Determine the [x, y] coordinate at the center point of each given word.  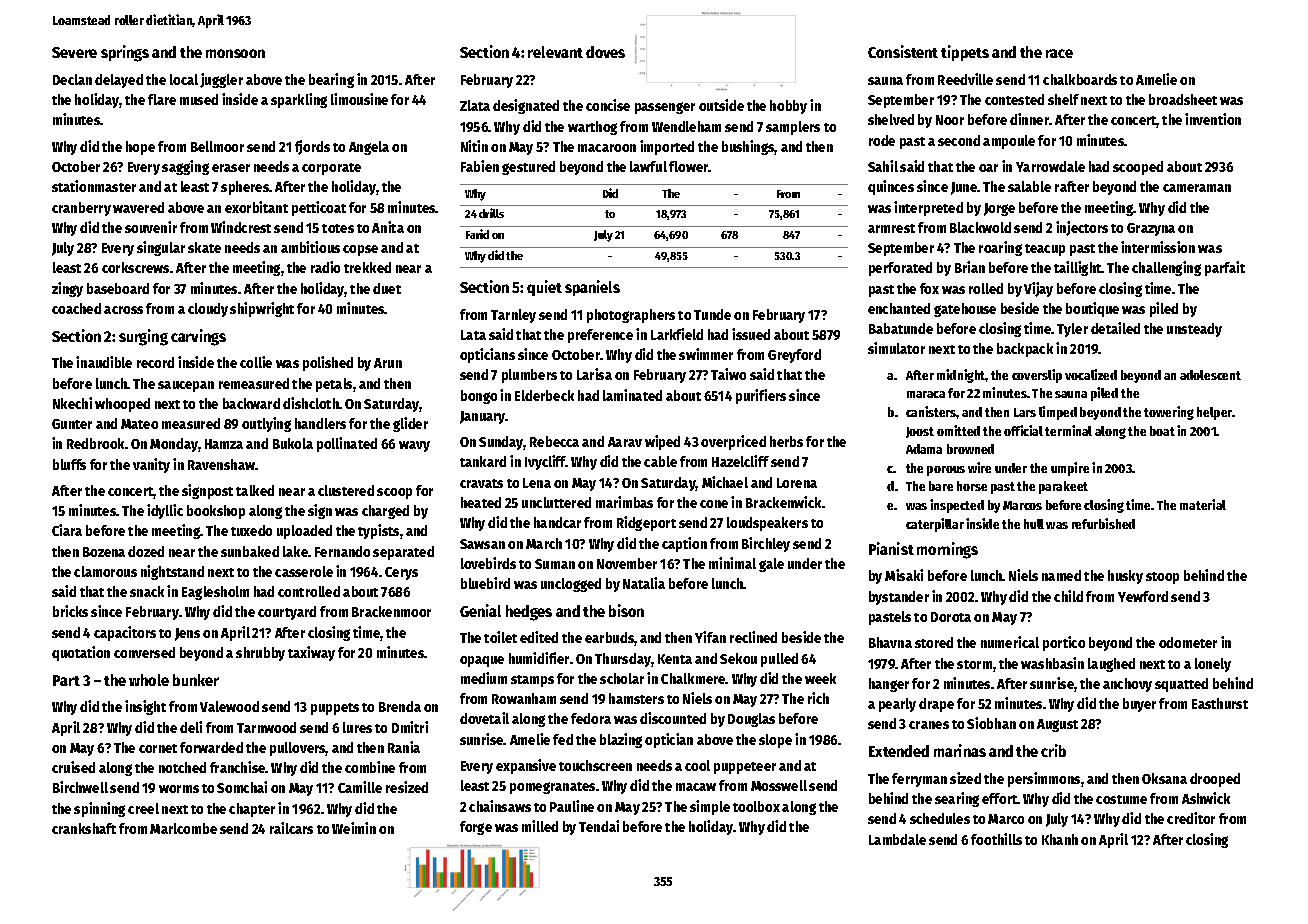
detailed [1115, 328]
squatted [1181, 685]
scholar [622, 678]
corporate [331, 169]
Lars [1025, 412]
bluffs [69, 464]
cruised [73, 767]
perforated [900, 269]
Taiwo [728, 374]
